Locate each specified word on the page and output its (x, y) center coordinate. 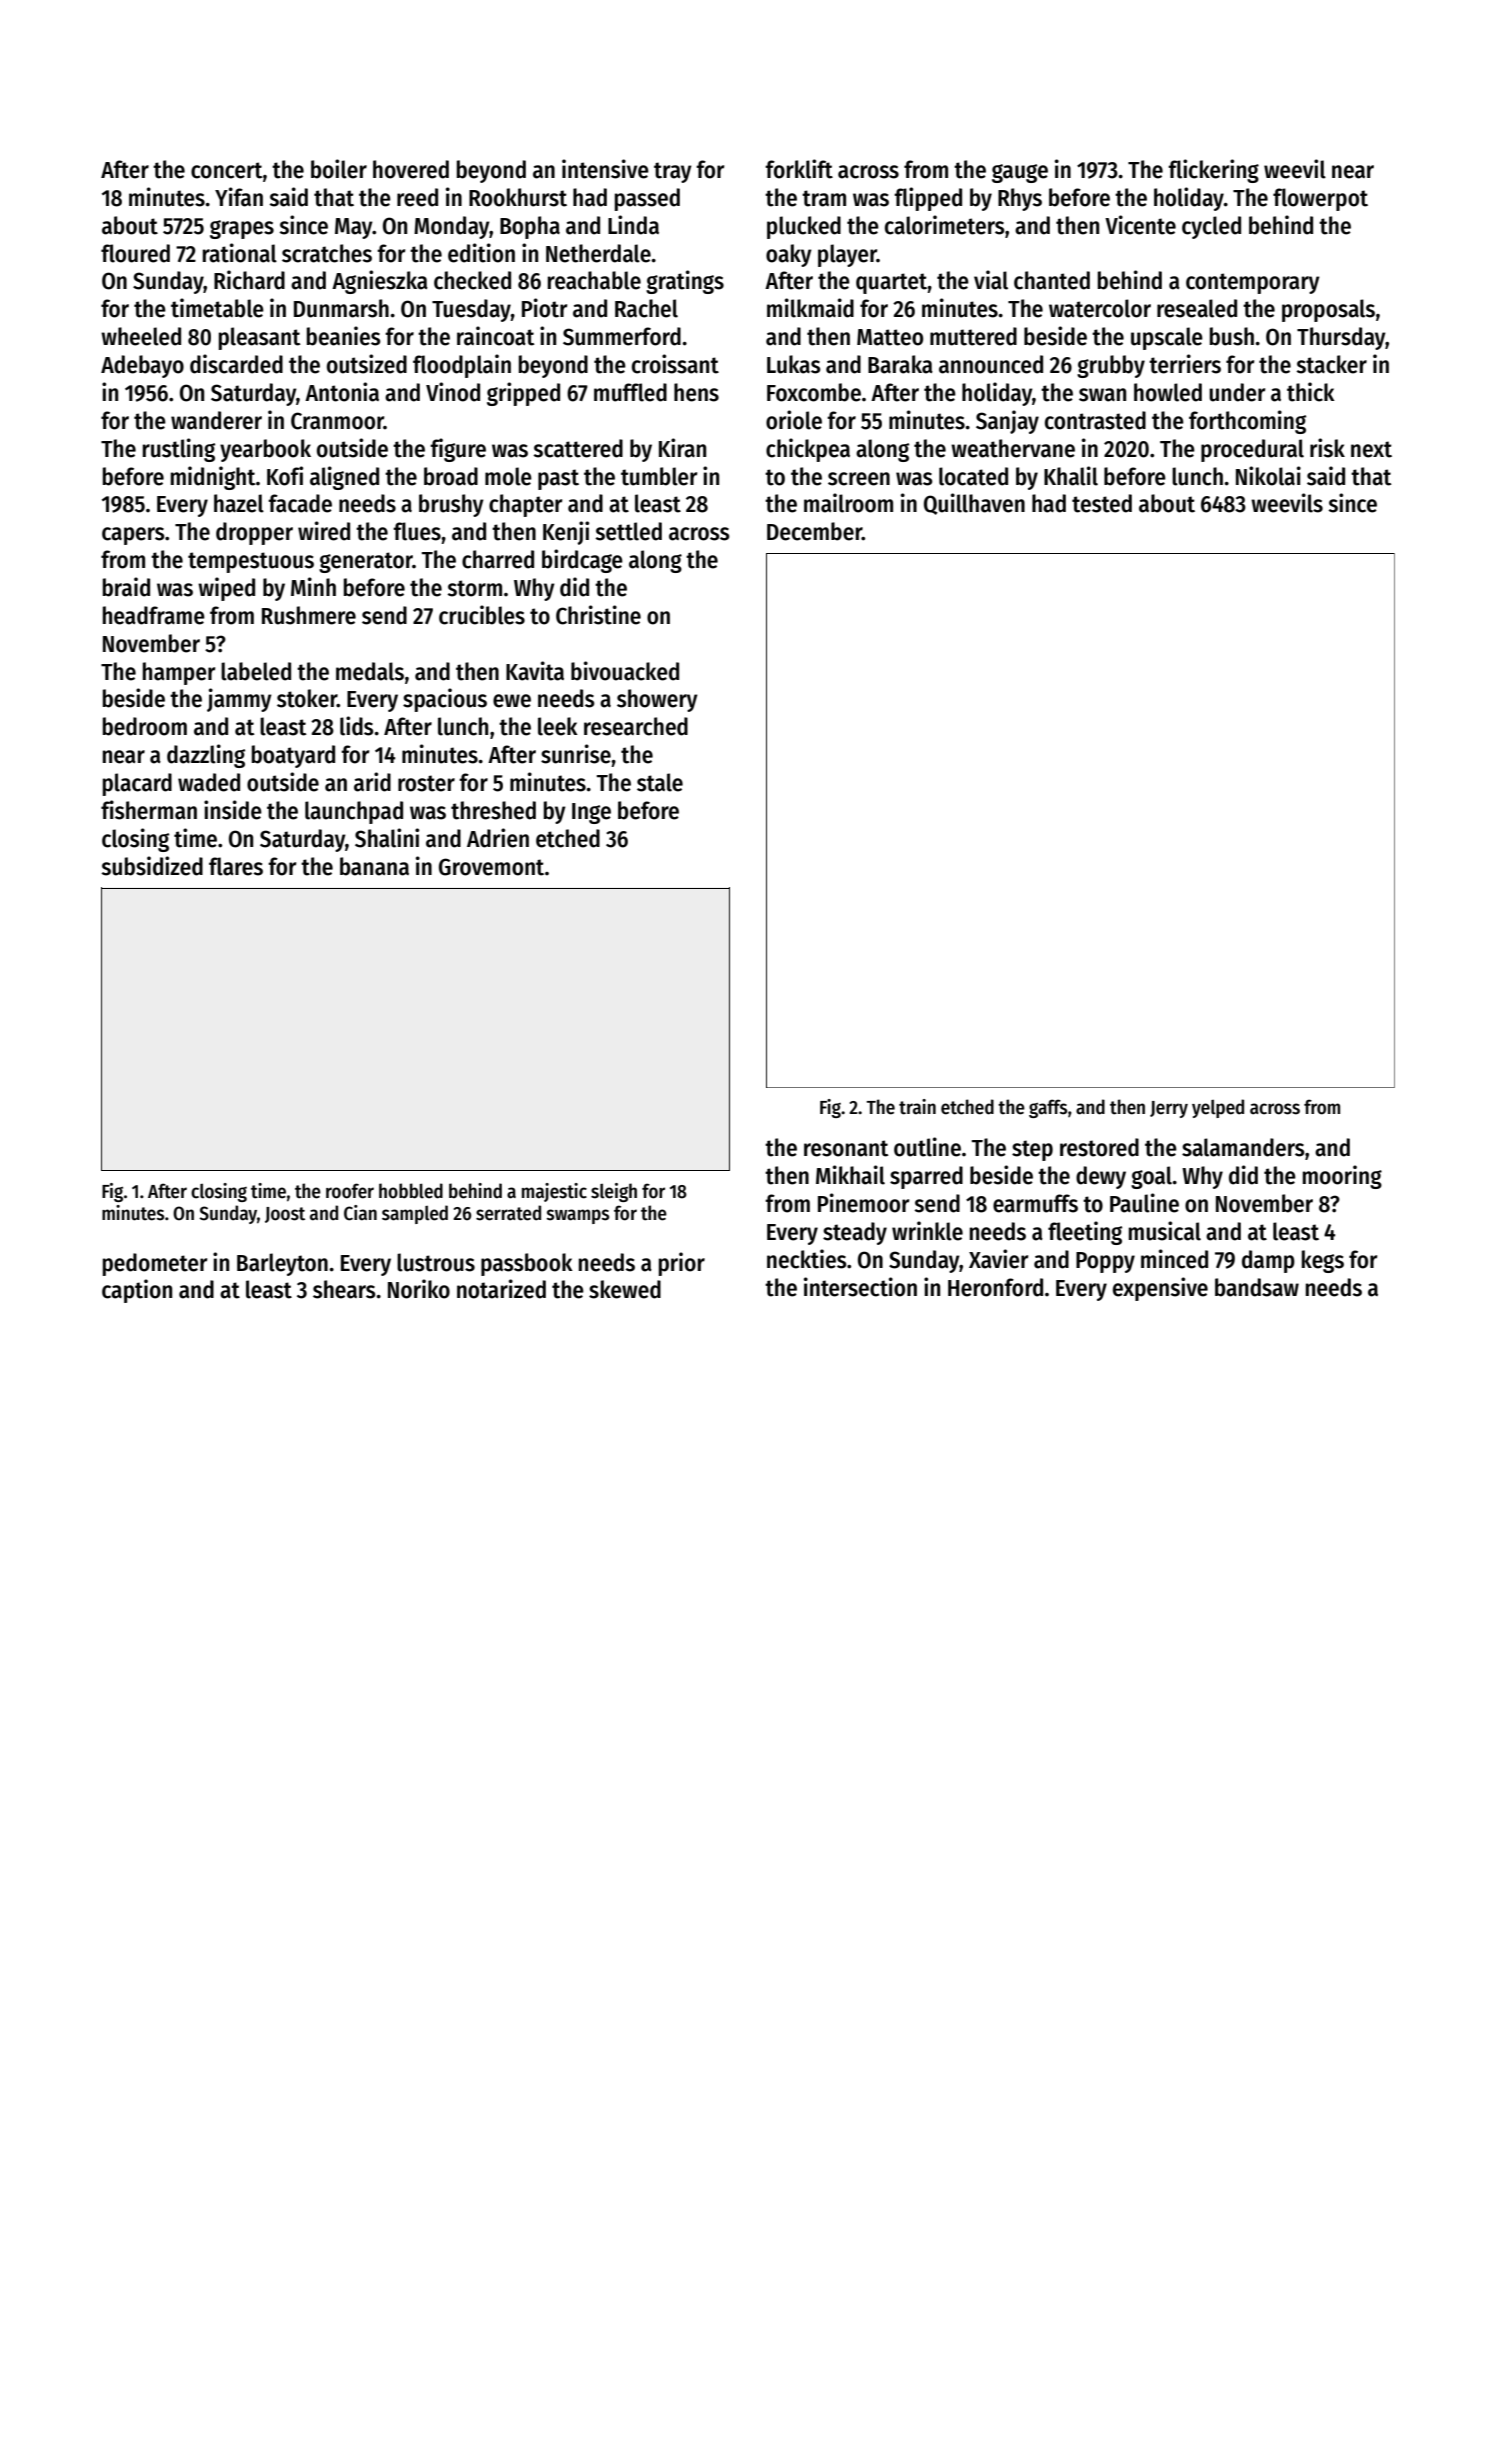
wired (324, 531)
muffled (630, 392)
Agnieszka (380, 282)
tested (1102, 503)
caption (137, 1291)
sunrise (576, 754)
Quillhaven (974, 504)
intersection (860, 1287)
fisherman (149, 810)
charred (498, 559)
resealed (1197, 308)
